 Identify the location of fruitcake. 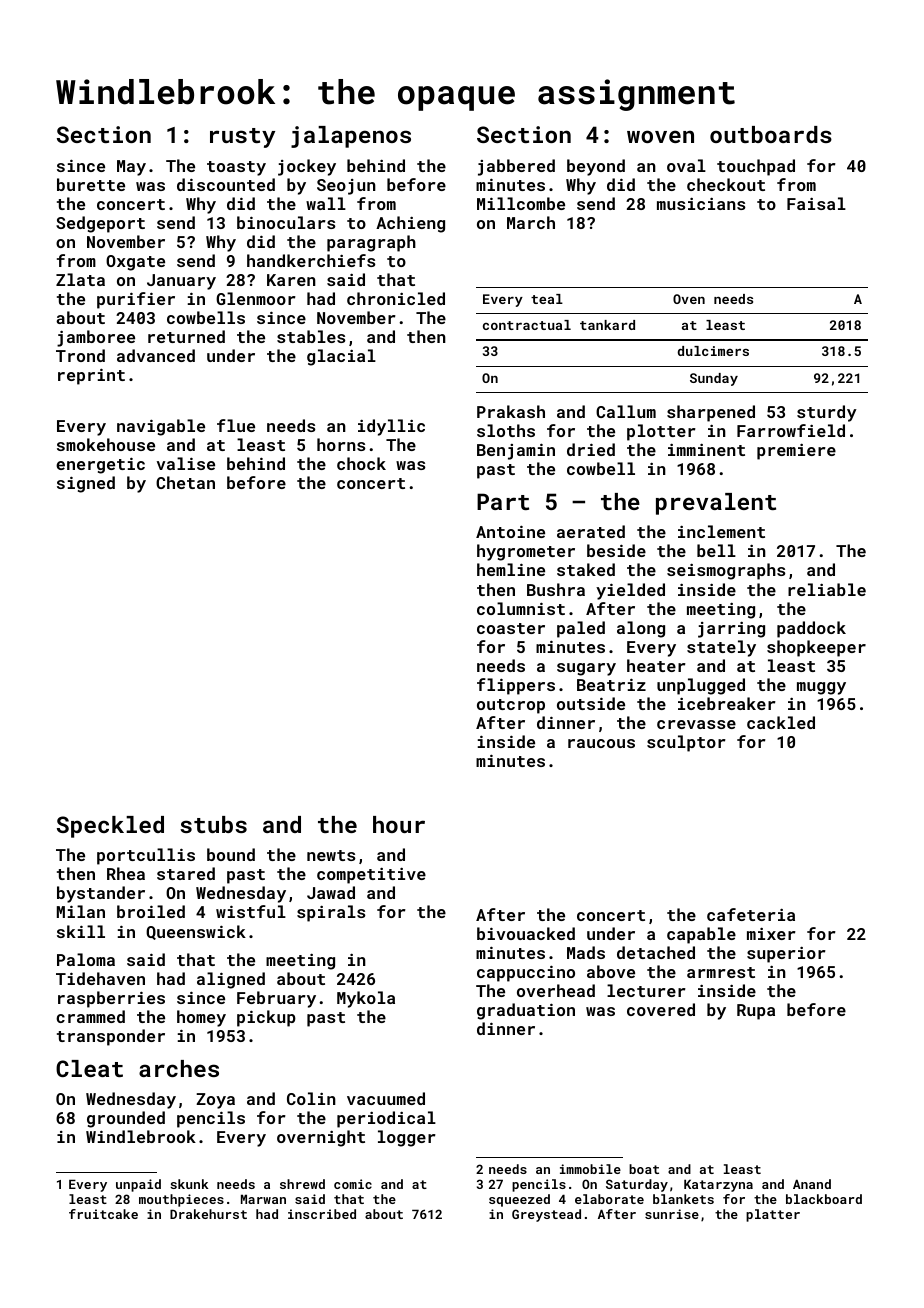
(103, 1214).
